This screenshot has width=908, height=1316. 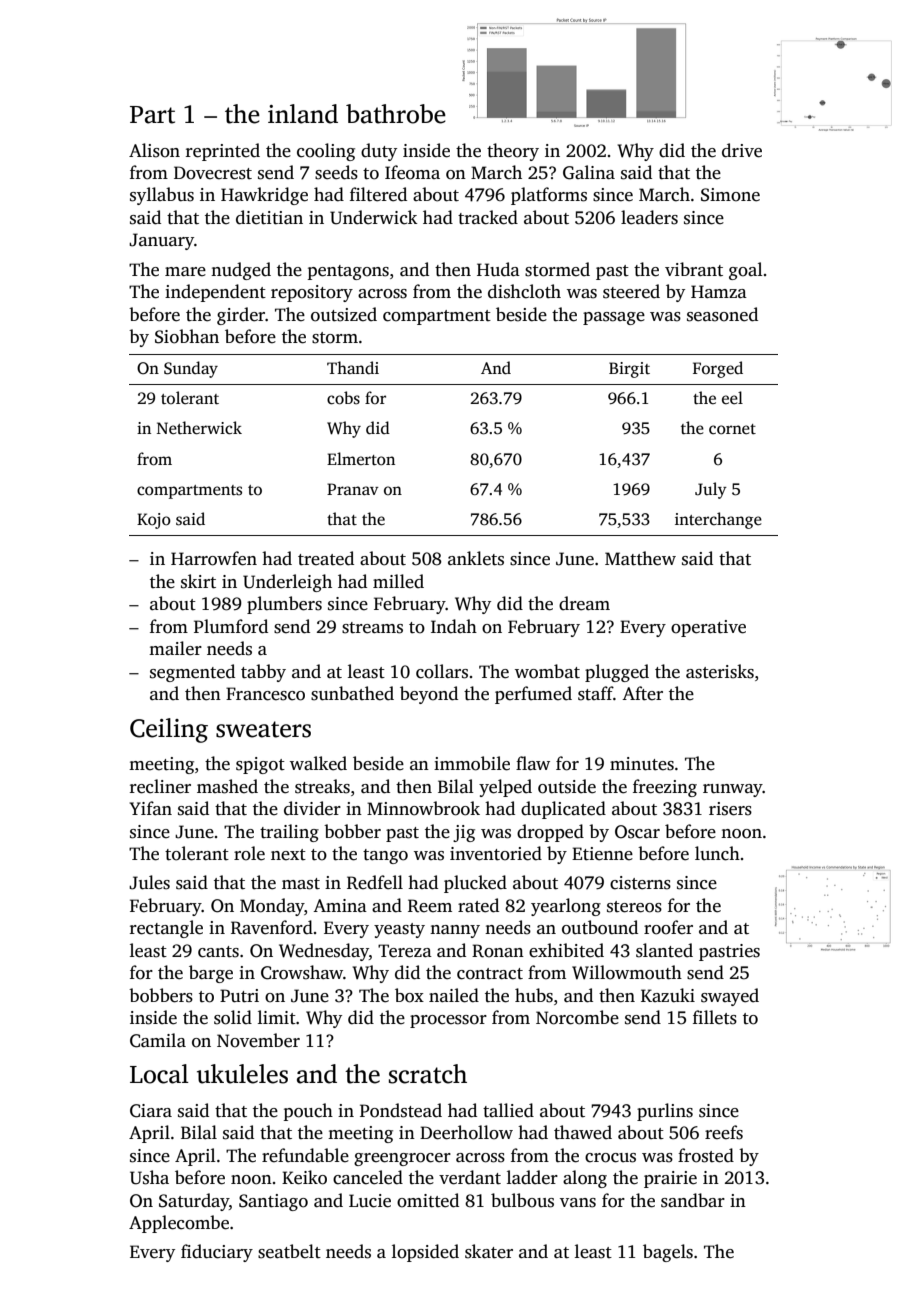 I want to click on fiduciary, so click(x=217, y=1253).
